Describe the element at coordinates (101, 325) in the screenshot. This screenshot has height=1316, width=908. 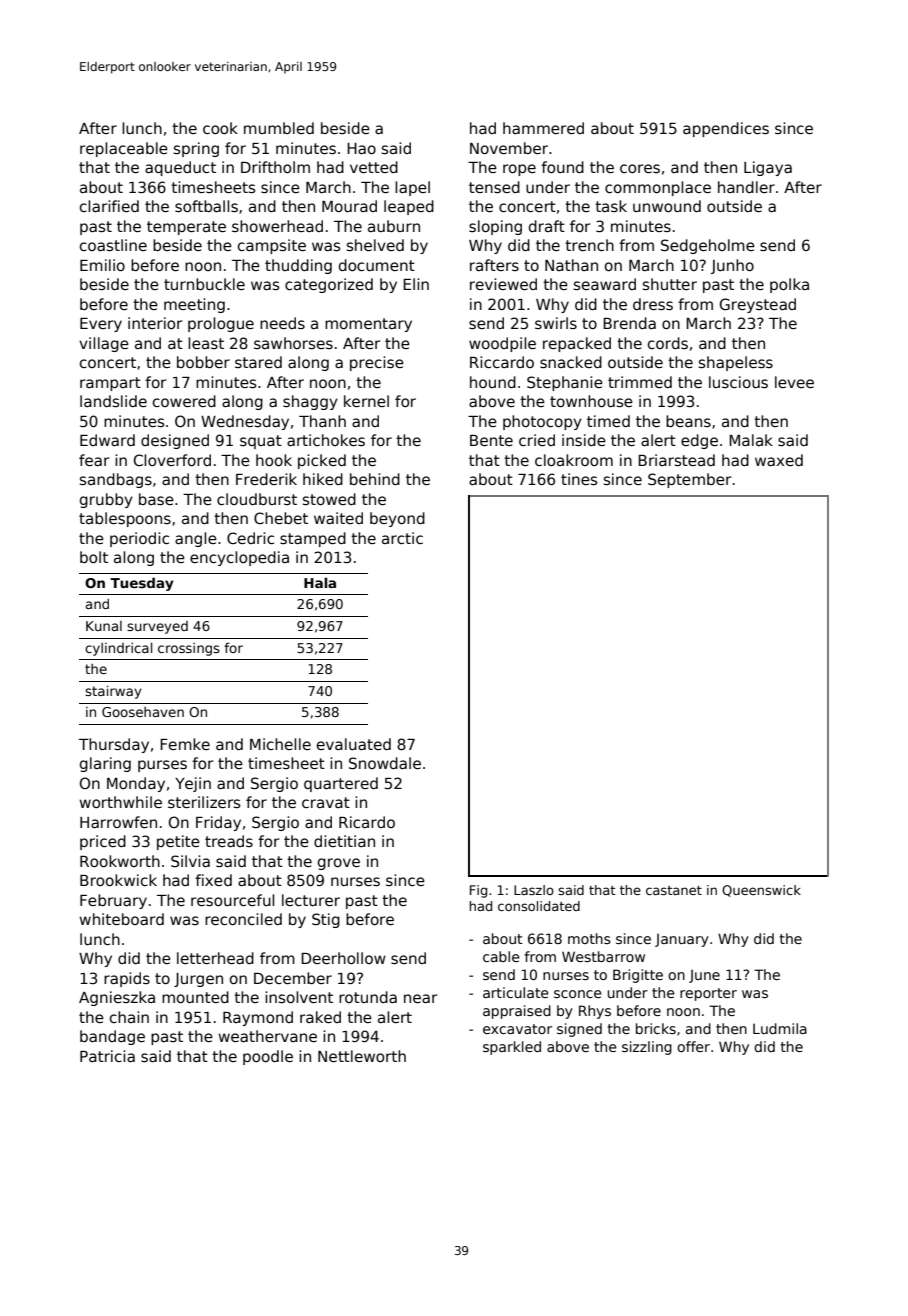
I see `Every` at that location.
